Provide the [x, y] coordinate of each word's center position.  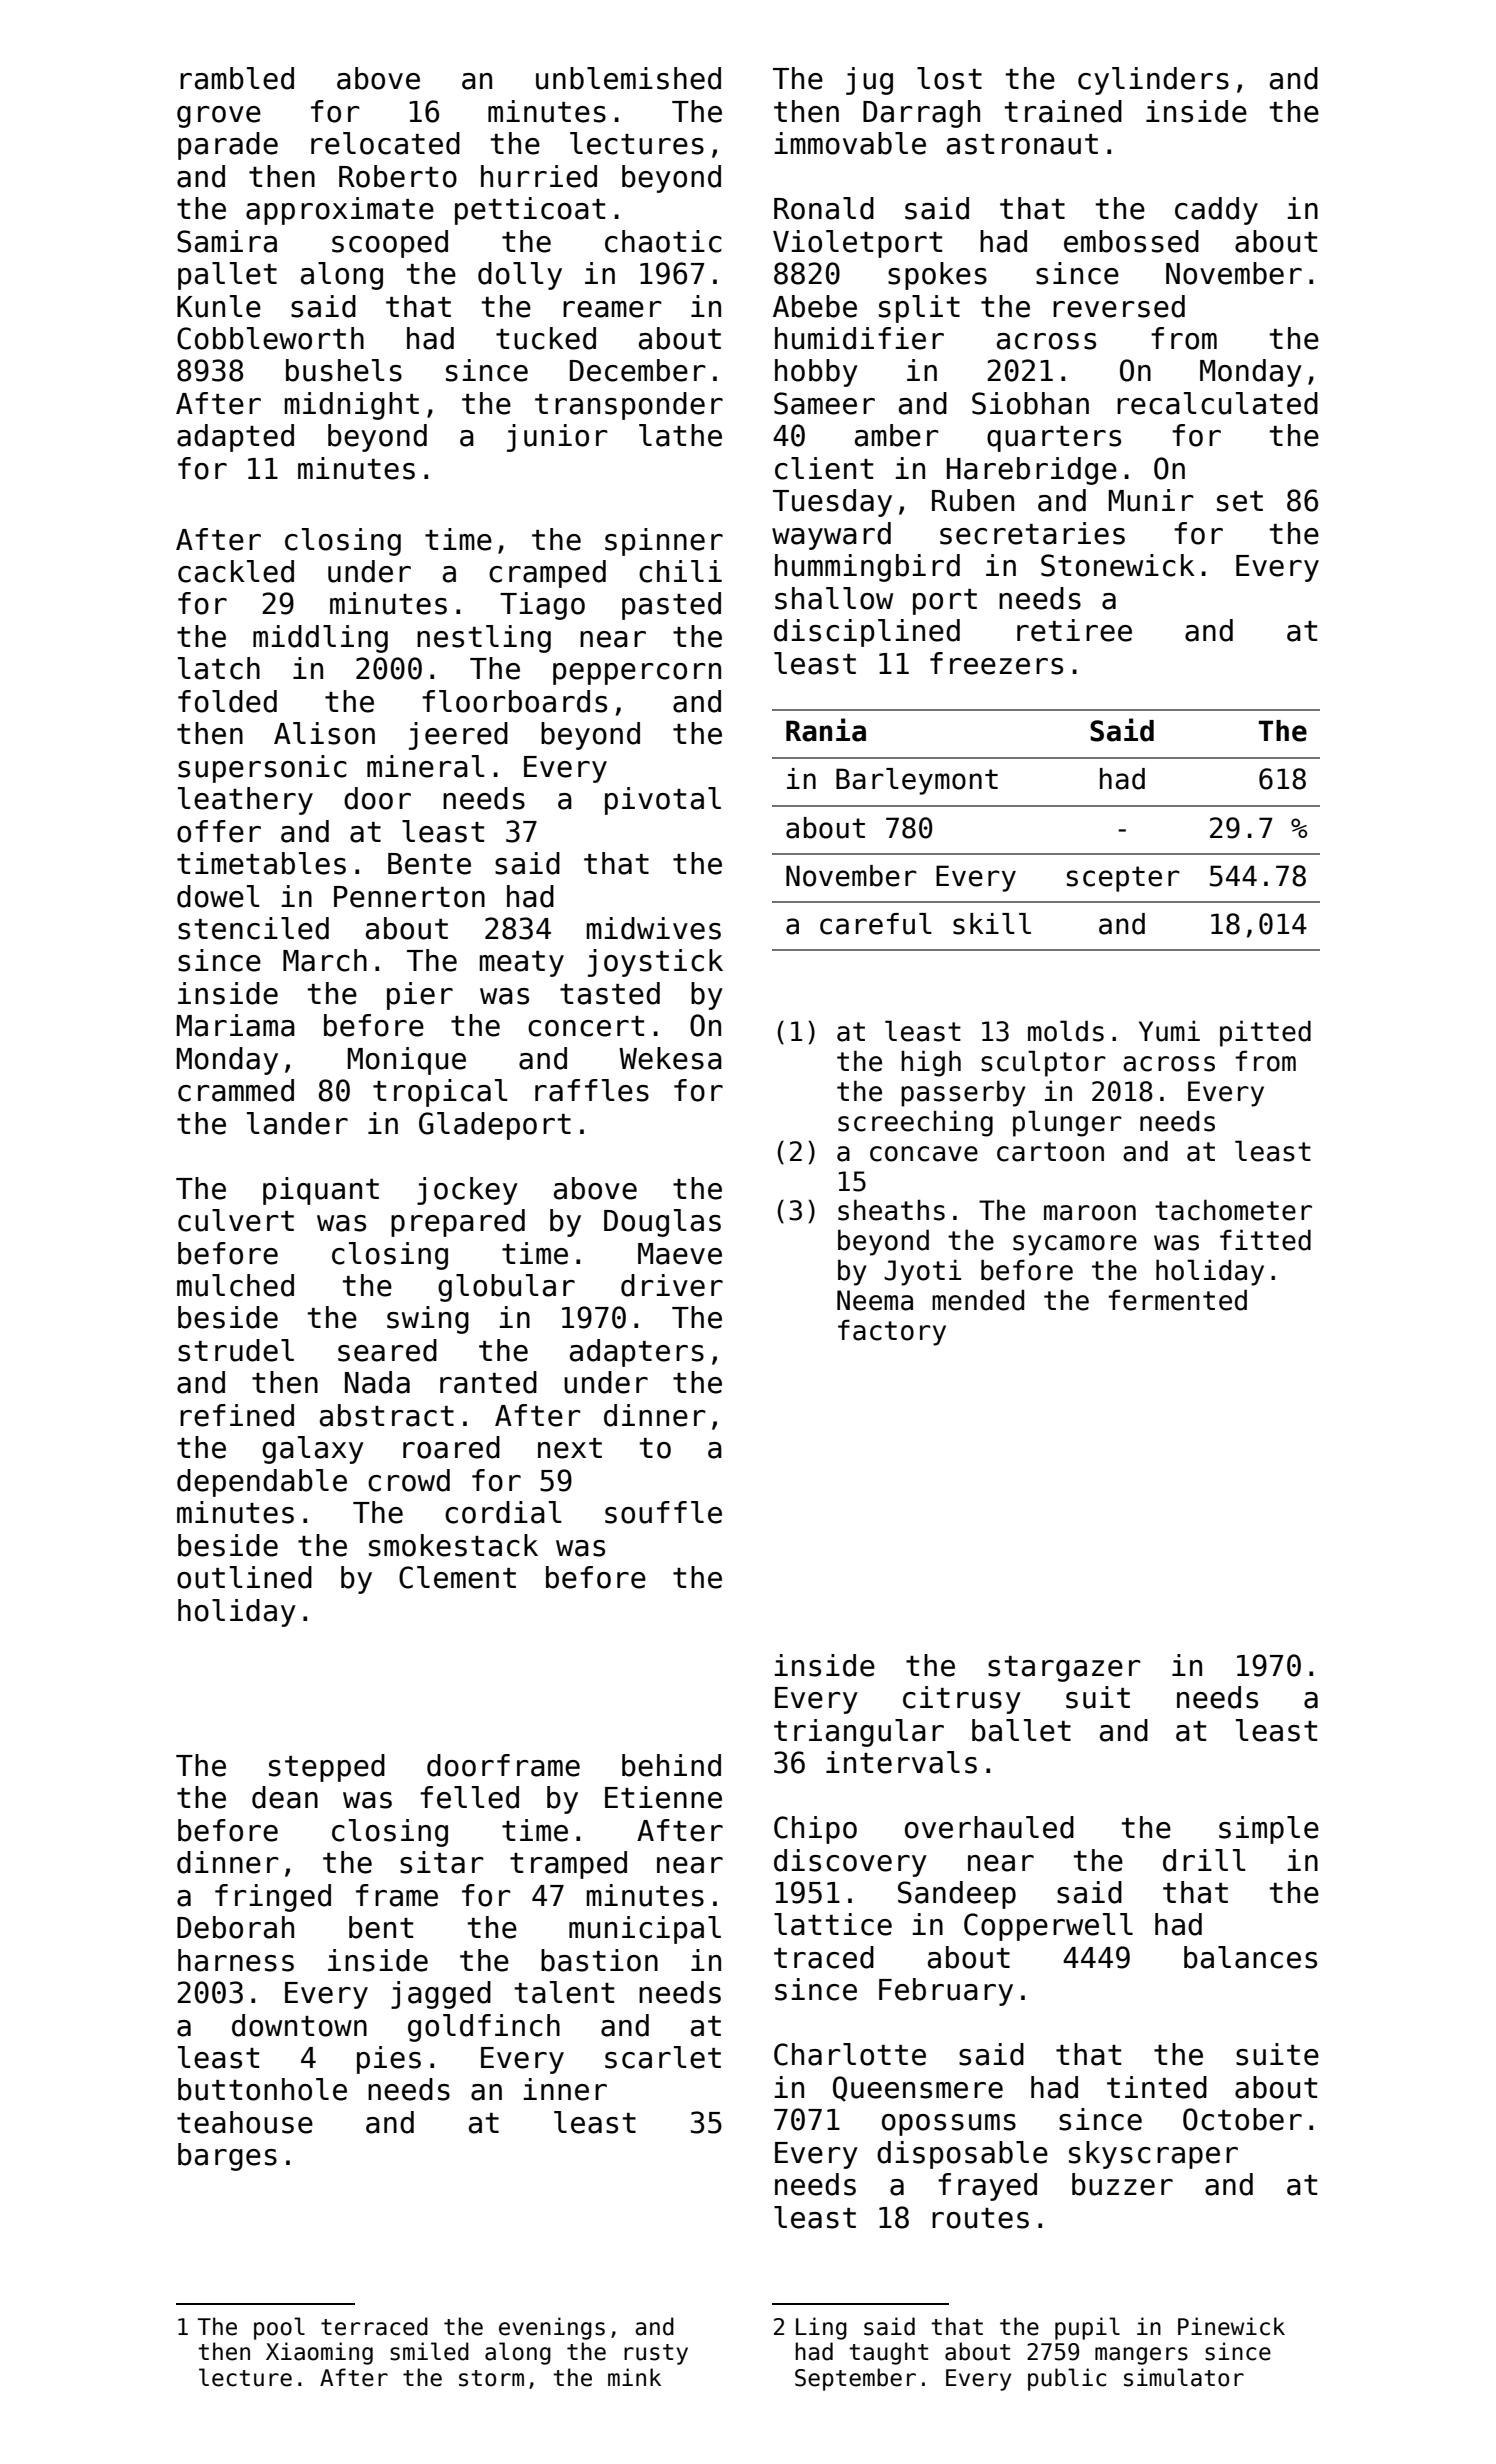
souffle [663, 1512]
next [570, 1448]
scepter [1123, 879]
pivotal [663, 801]
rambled [237, 78]
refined [237, 1415]
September [855, 2379]
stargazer [1064, 1669]
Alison [324, 733]
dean [285, 1797]
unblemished [628, 78]
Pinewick [1231, 2326]
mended [978, 1300]
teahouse [245, 2122]
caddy [1216, 211]
